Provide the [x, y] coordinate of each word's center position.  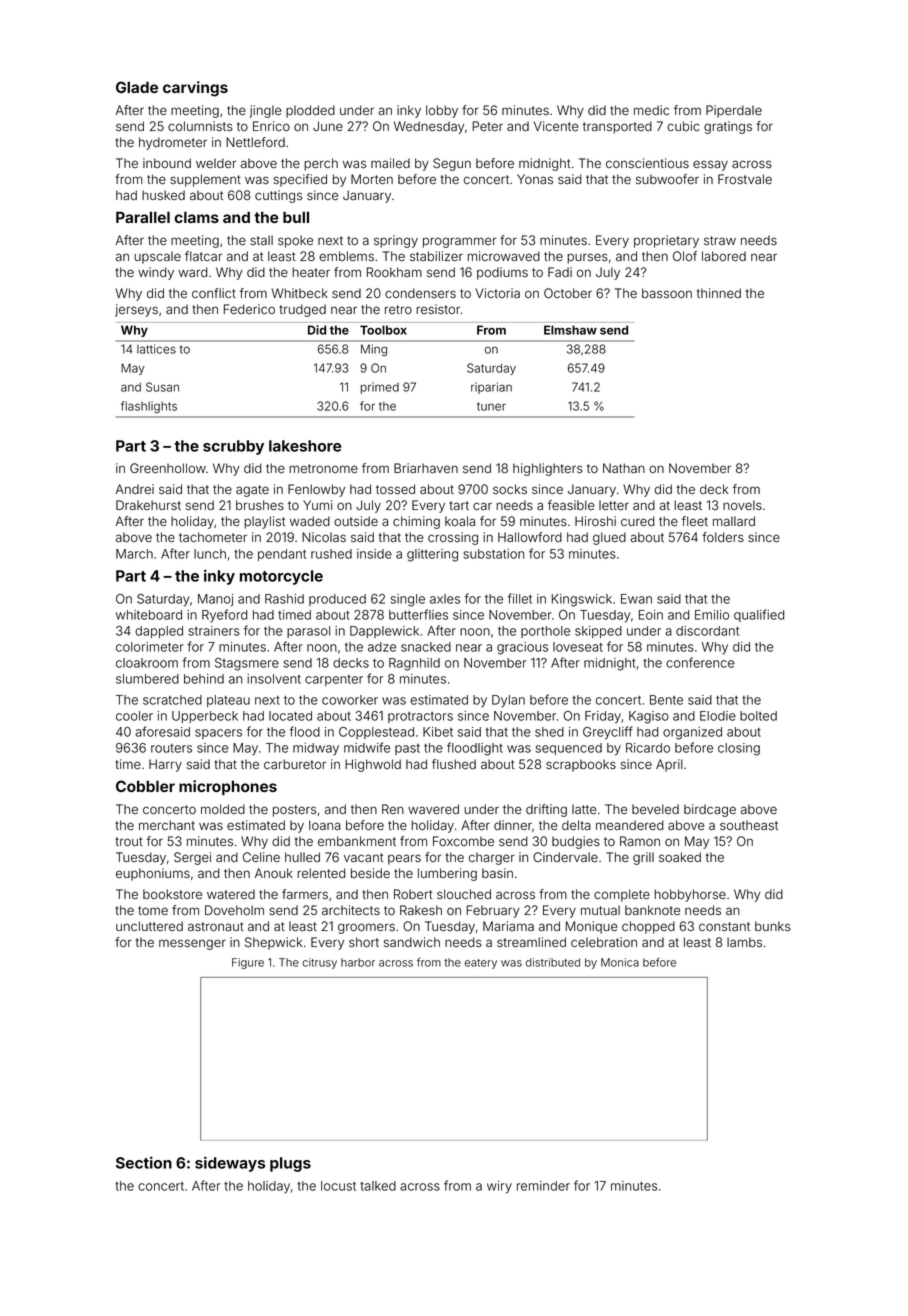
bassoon [667, 293]
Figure [248, 963]
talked [378, 1186]
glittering [432, 555]
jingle [265, 111]
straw [720, 241]
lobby [442, 111]
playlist [264, 522]
